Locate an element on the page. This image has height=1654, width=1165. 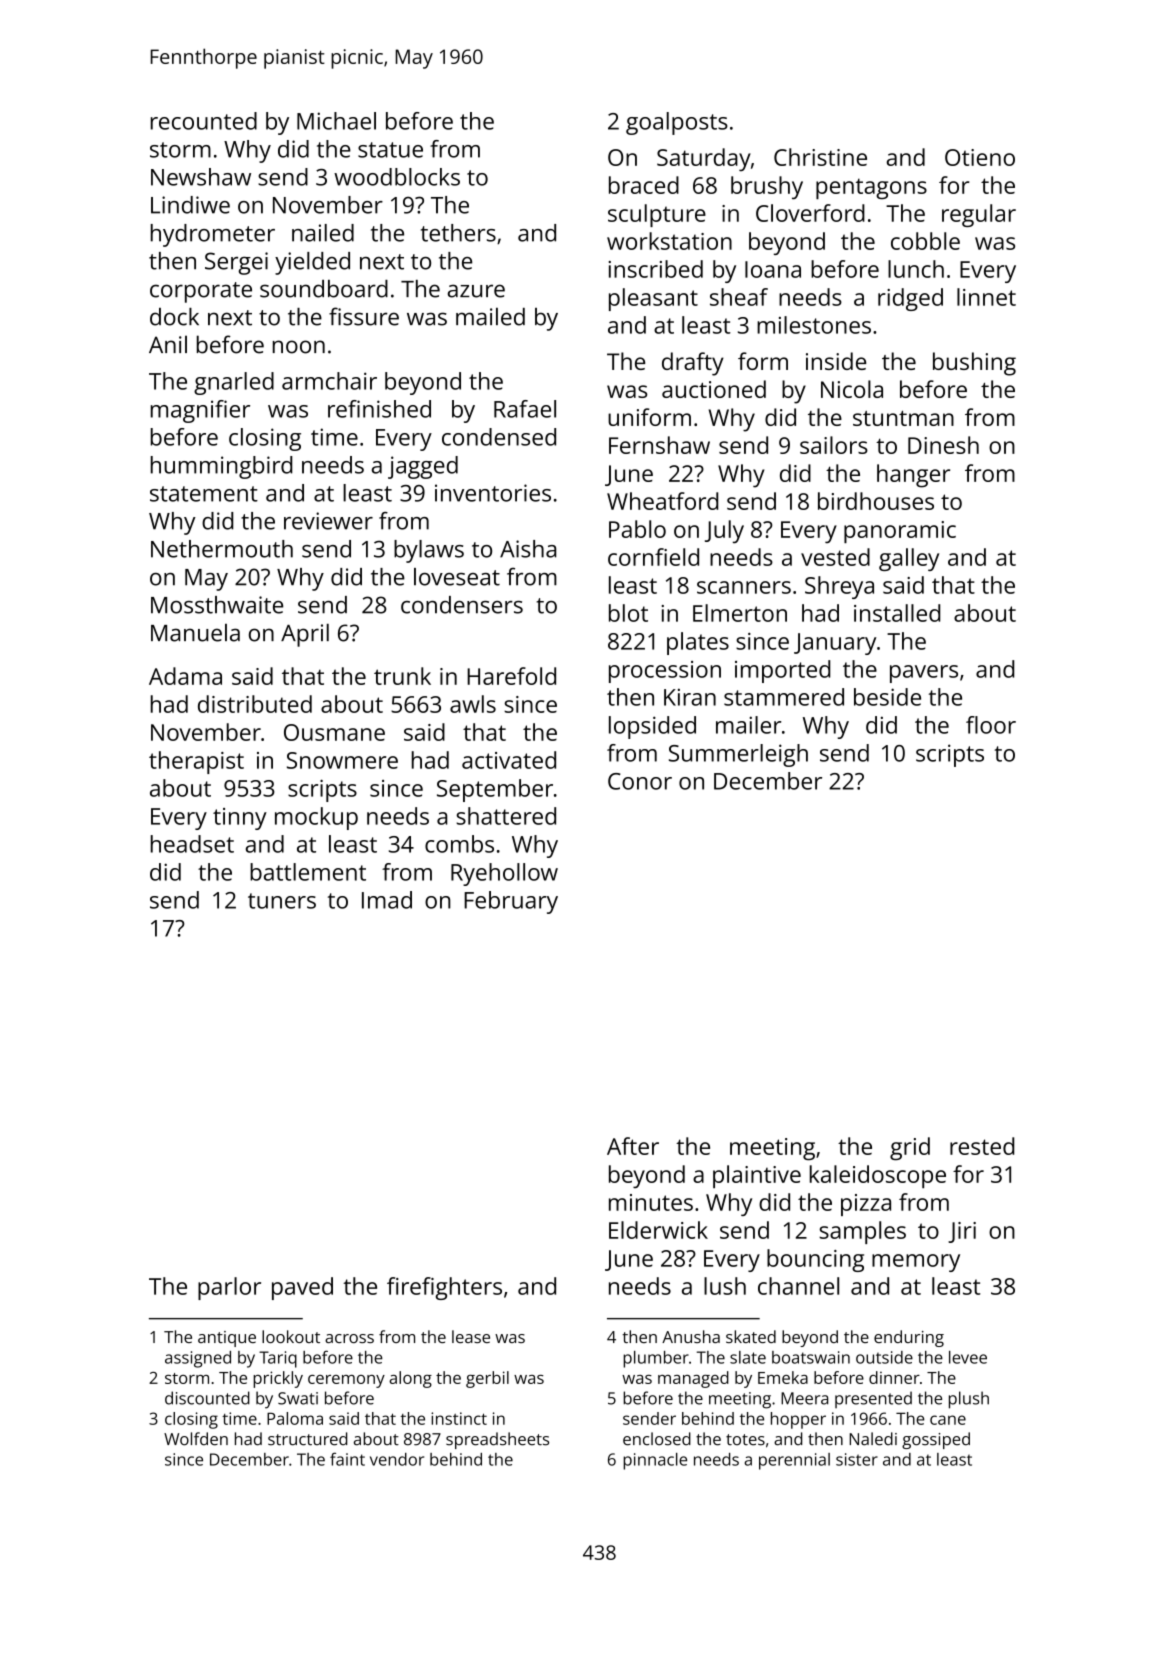
faint is located at coordinates (347, 1459).
